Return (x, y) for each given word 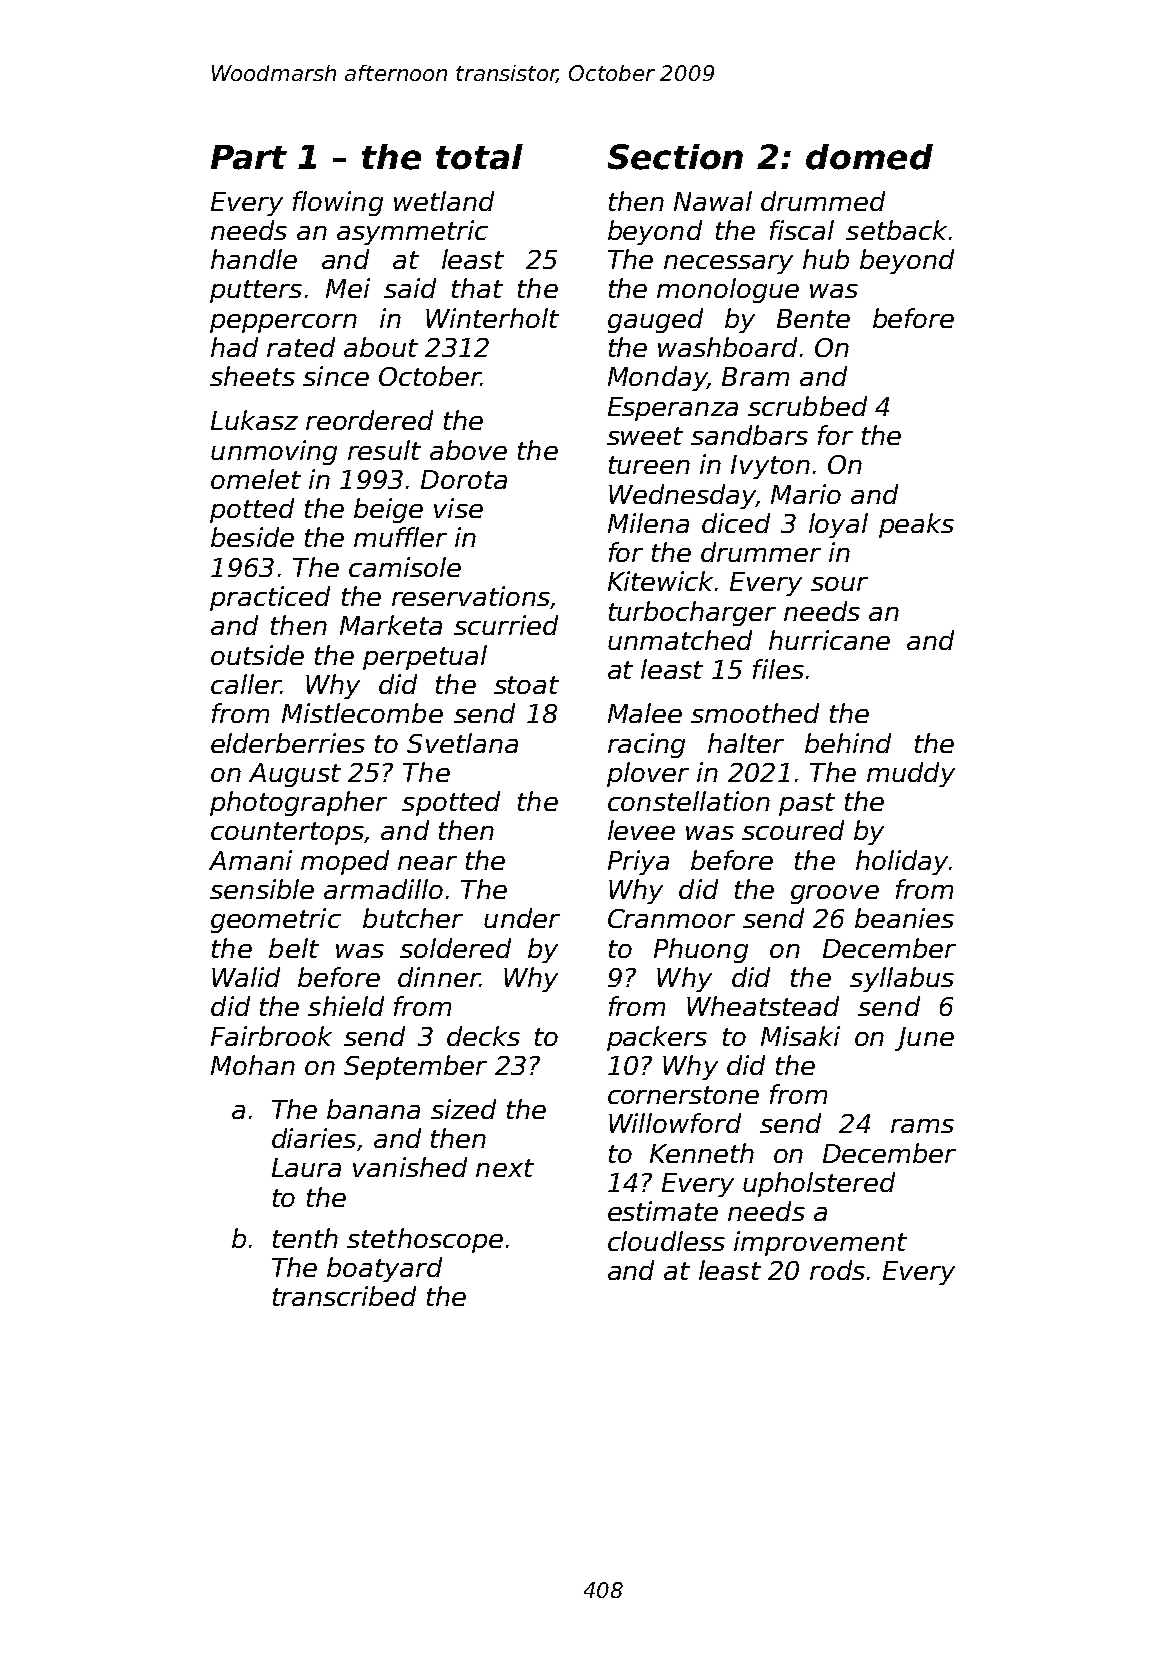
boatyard (384, 1269)
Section (675, 157)
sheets (252, 376)
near (427, 863)
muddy (911, 774)
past (807, 804)
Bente (813, 318)
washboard (727, 347)
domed (869, 157)
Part (249, 157)
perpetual (425, 657)
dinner (438, 977)
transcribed (344, 1296)
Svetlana (462, 743)
